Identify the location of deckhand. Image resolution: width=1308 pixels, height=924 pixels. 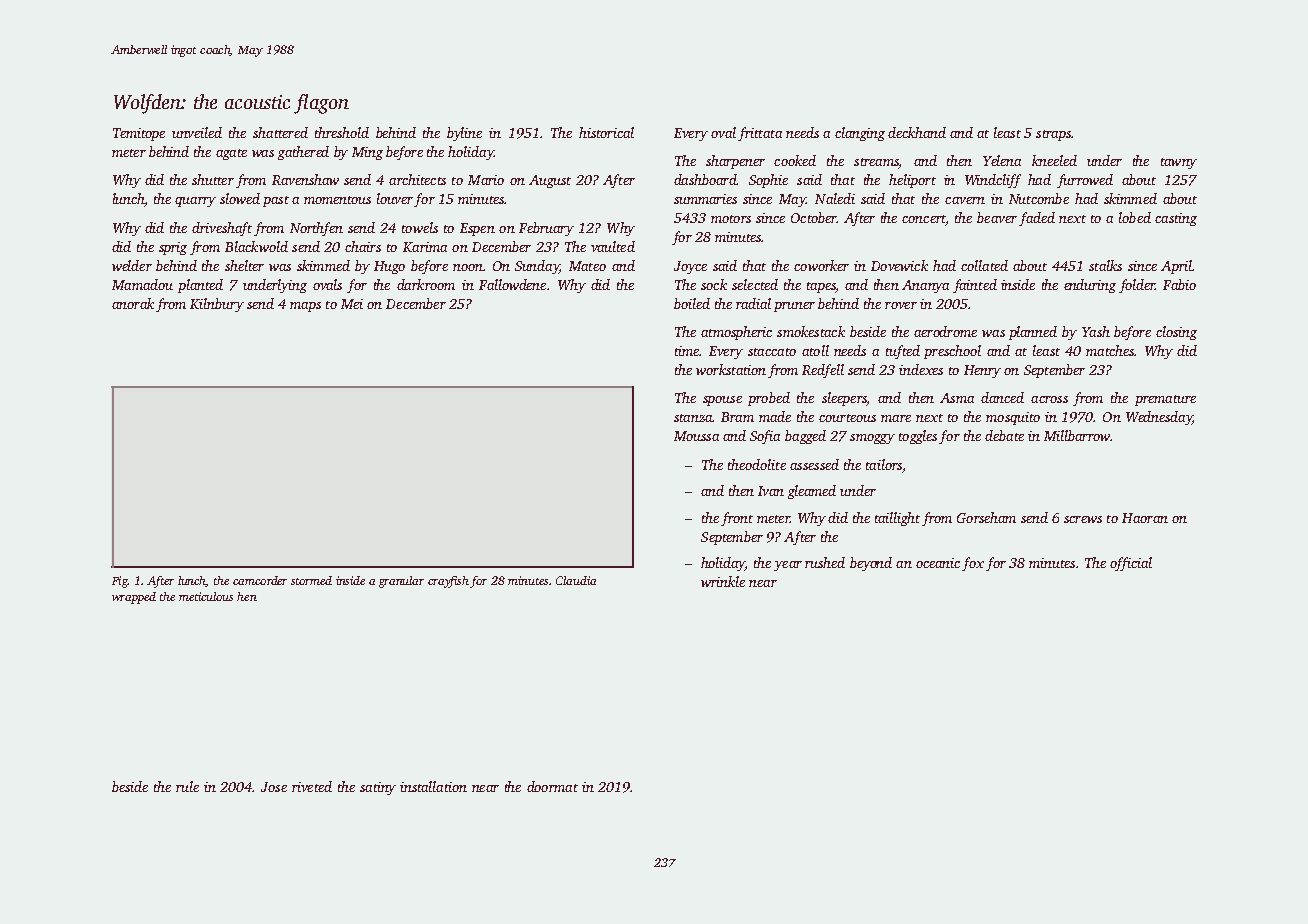
(917, 132).
